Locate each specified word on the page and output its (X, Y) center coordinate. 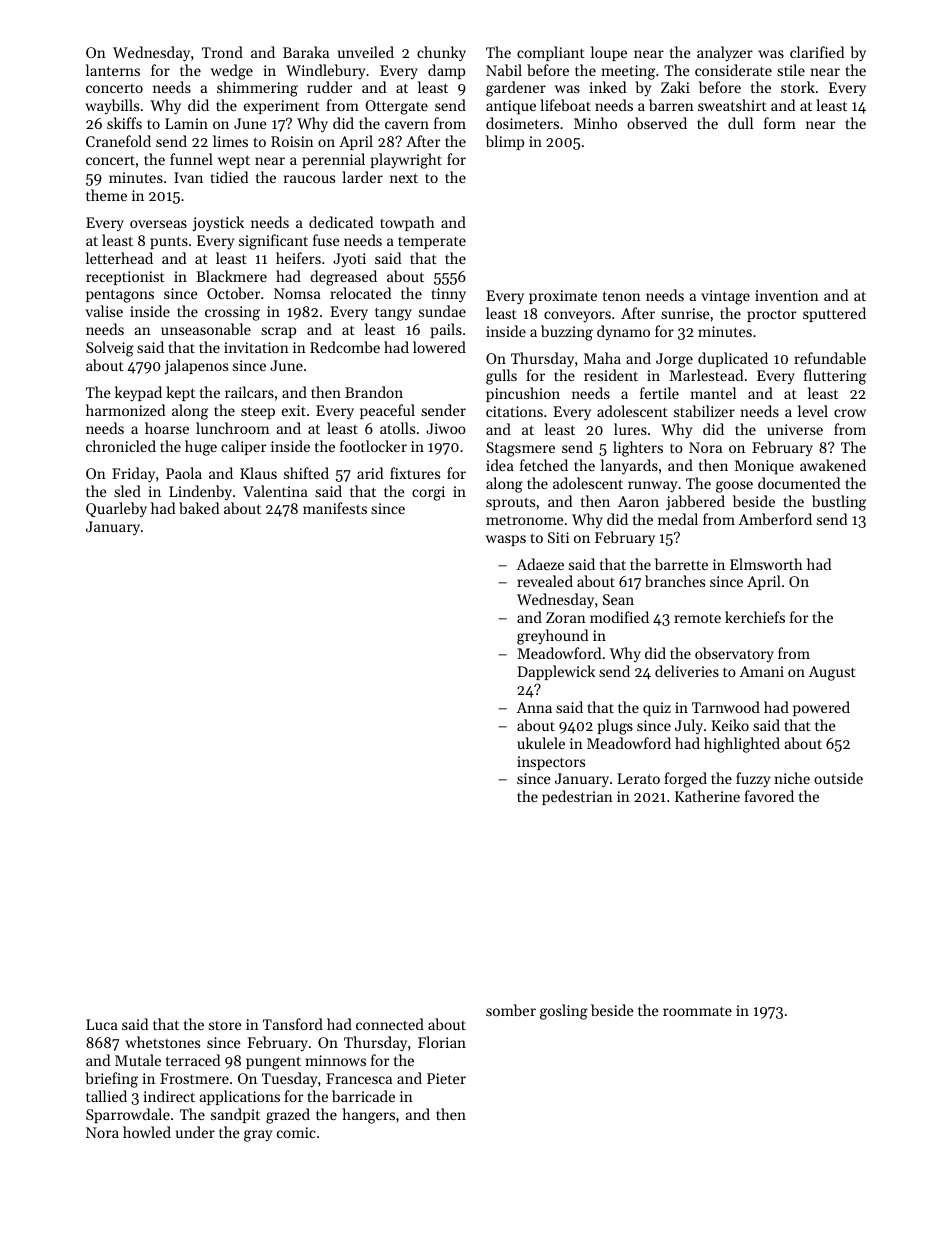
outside (838, 778)
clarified (817, 52)
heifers (298, 258)
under (195, 1132)
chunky (441, 54)
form (780, 123)
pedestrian (577, 797)
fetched (544, 465)
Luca (102, 1024)
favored (769, 796)
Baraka (306, 52)
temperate (432, 243)
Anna (534, 707)
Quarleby (116, 510)
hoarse (167, 428)
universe (795, 429)
